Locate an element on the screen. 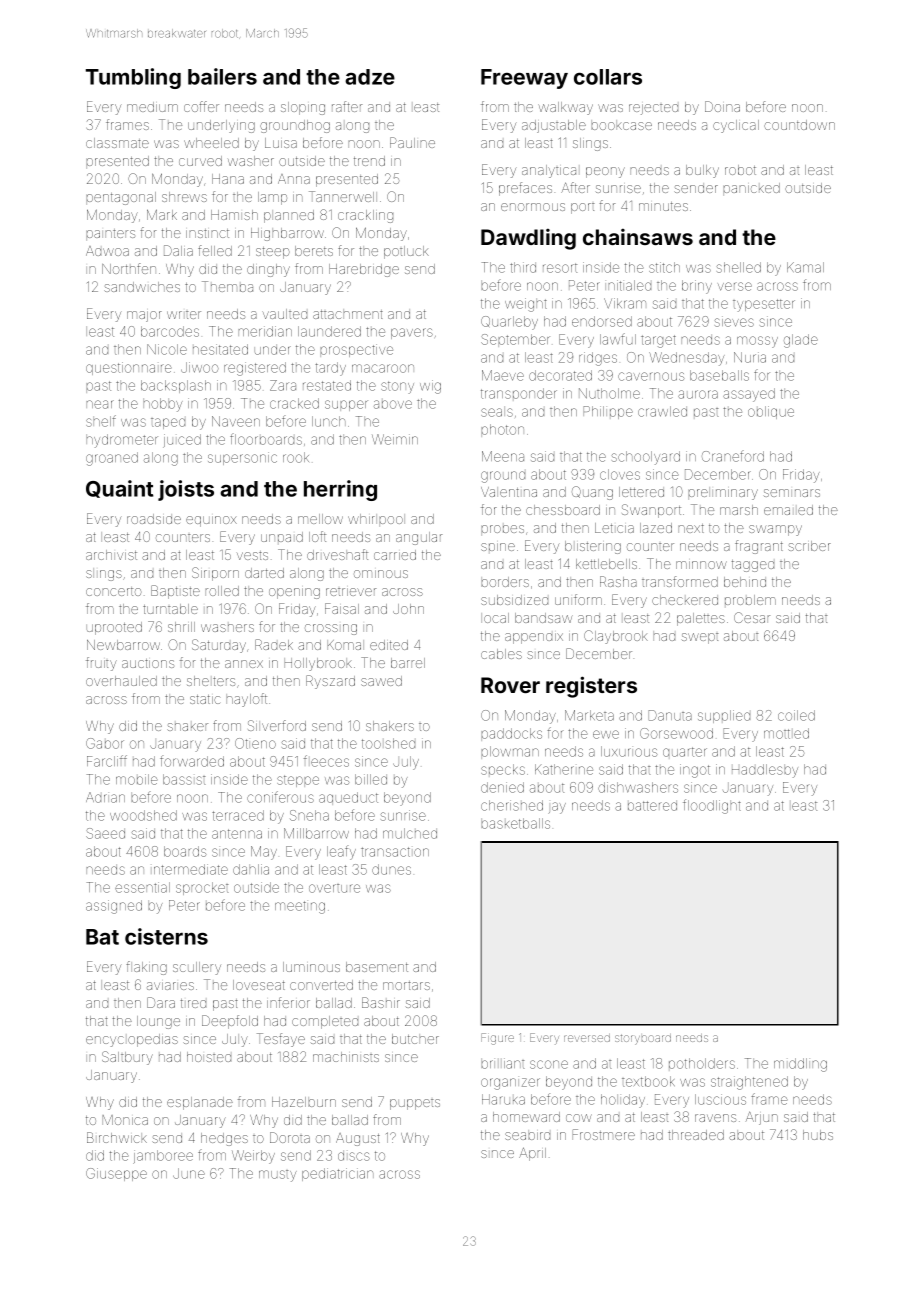  collars is located at coordinates (608, 77).
